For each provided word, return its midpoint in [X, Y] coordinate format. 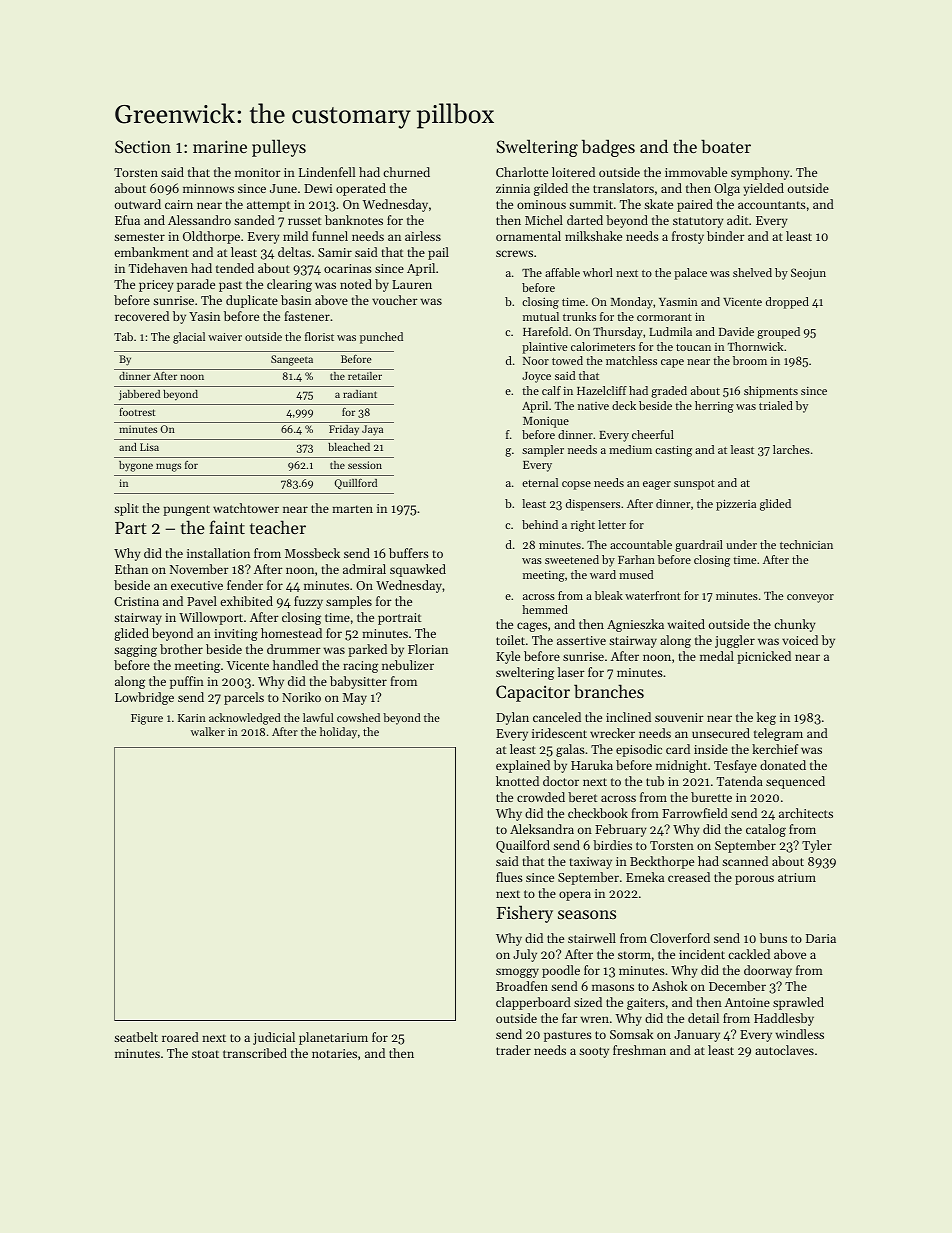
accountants [772, 205]
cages [532, 627]
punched [381, 338]
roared [180, 1037]
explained [523, 766]
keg [766, 718]
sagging [135, 651]
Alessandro [199, 220]
